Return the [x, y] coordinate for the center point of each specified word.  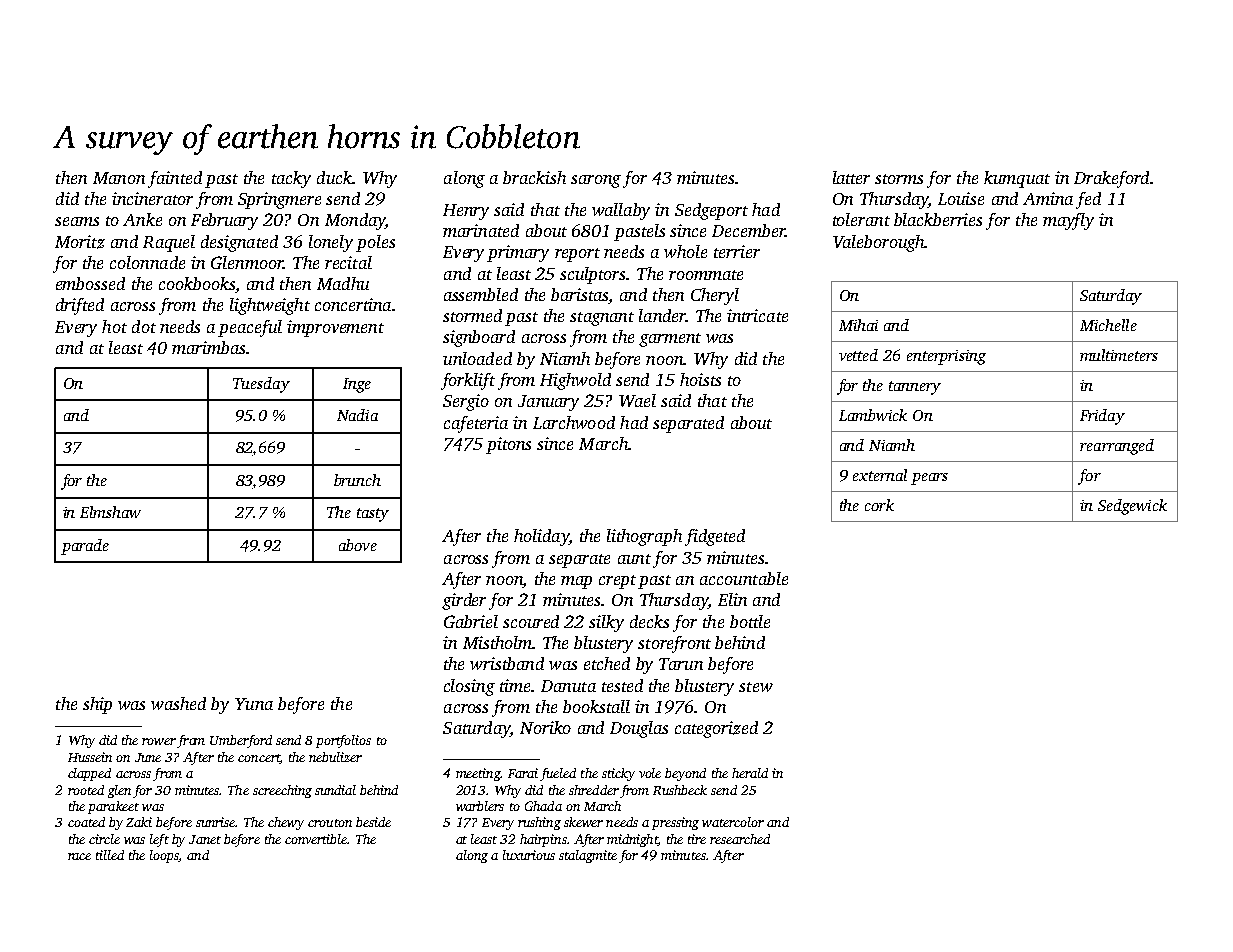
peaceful [250, 328]
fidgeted [715, 537]
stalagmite [588, 856]
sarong [596, 181]
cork [879, 505]
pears [929, 479]
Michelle [1108, 325]
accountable [744, 578]
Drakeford [1111, 179]
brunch [357, 480]
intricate [757, 315]
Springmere [279, 200]
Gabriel [471, 621]
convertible [316, 839]
